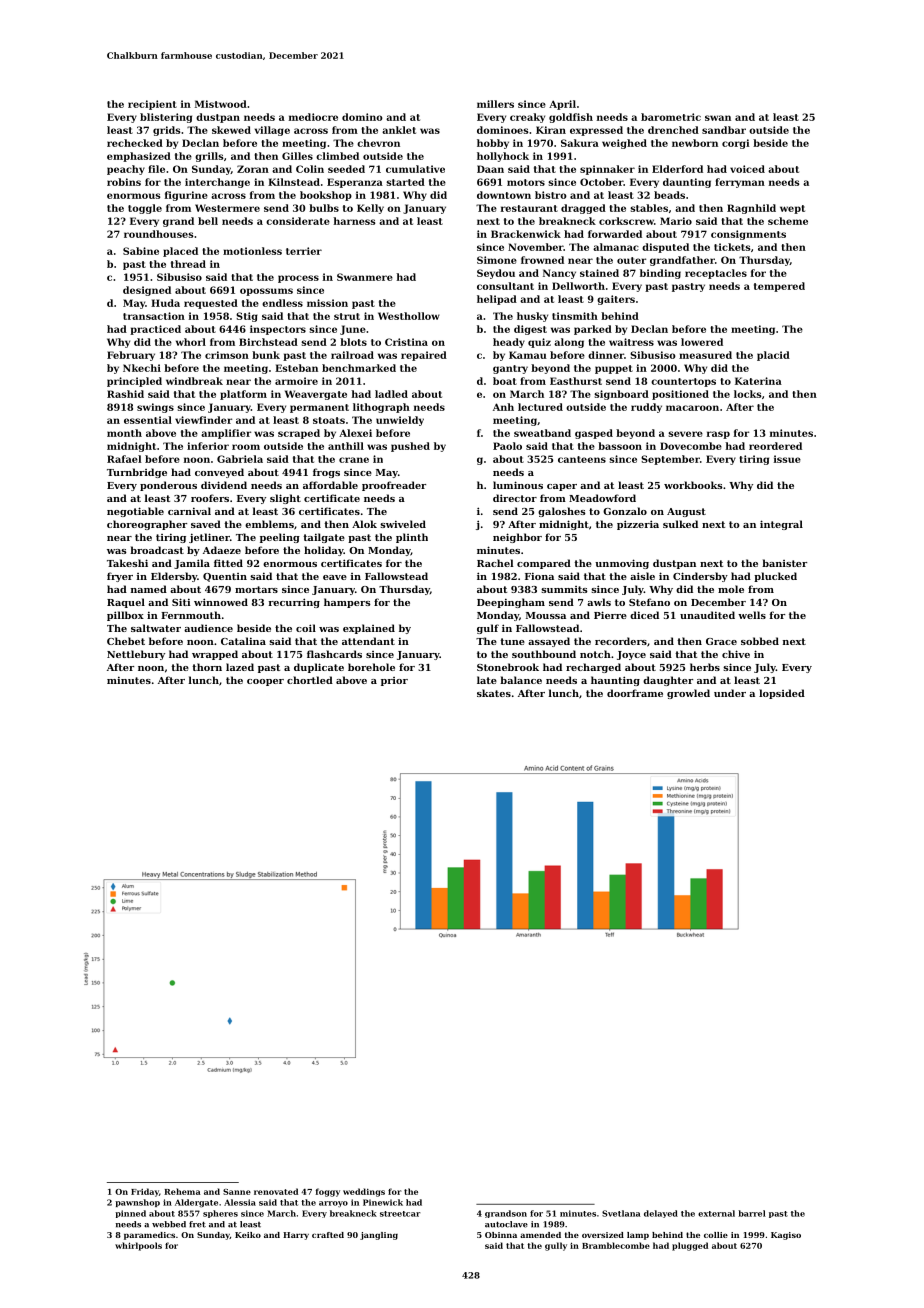 The image size is (924, 1308). What do you see at coordinates (716, 1213) in the page?
I see `external` at bounding box center [716, 1213].
